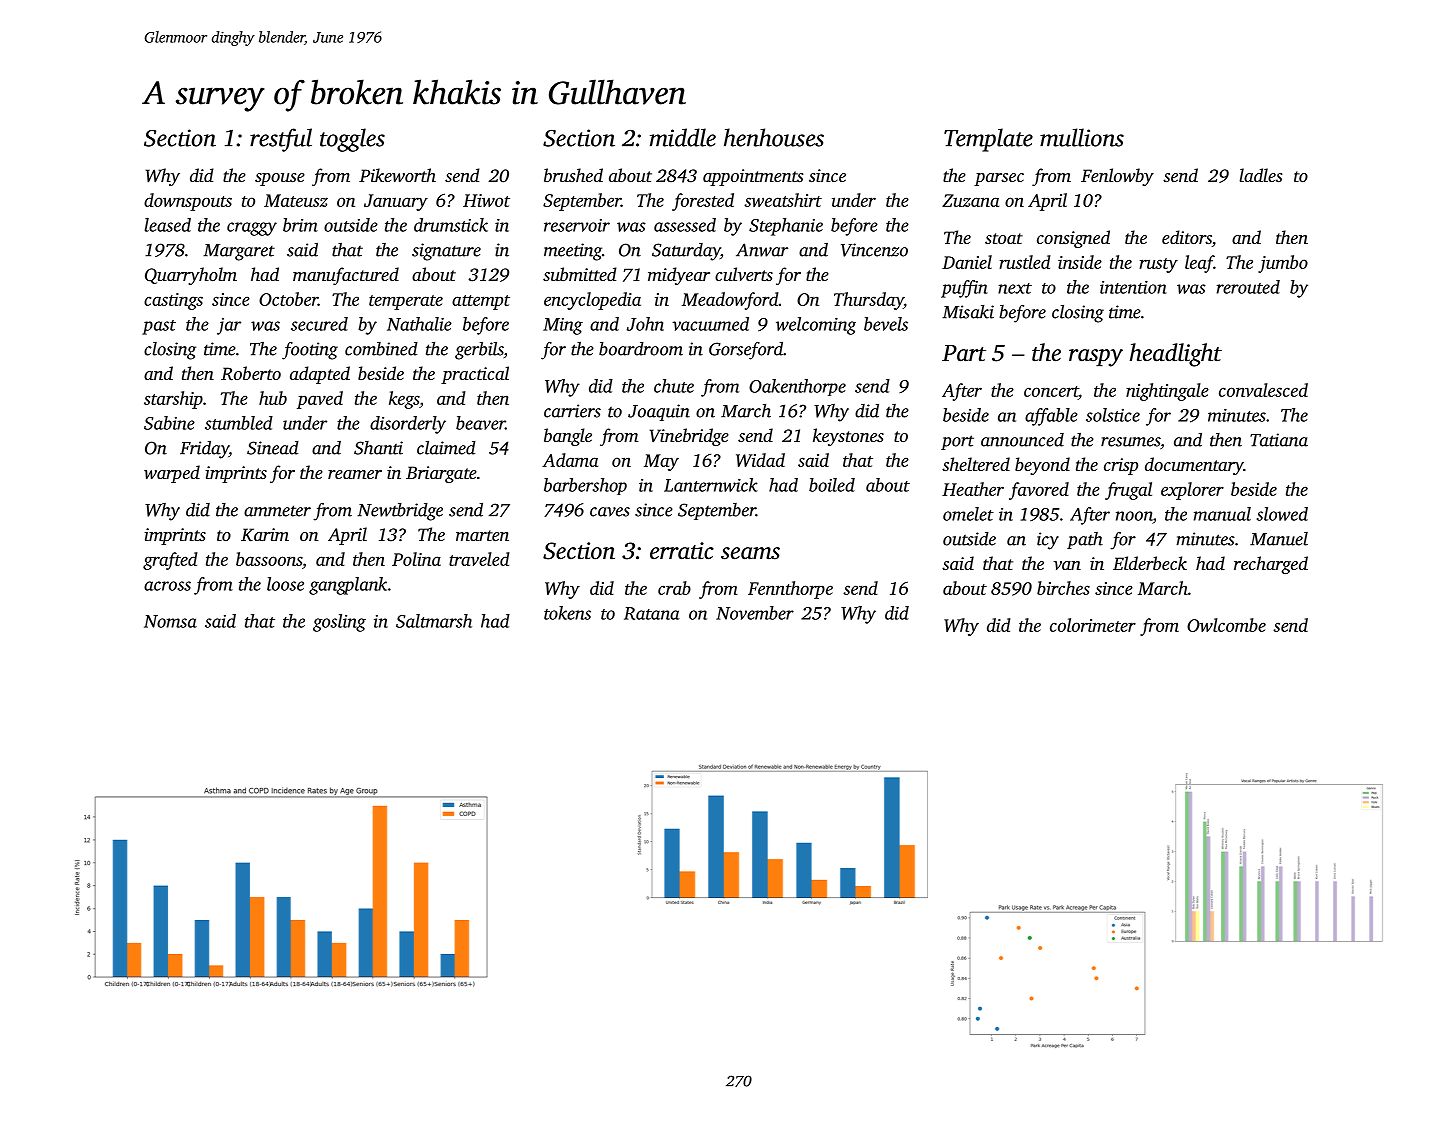 The height and width of the screenshot is (1122, 1452). What do you see at coordinates (296, 200) in the screenshot?
I see `Mateusz` at bounding box center [296, 200].
